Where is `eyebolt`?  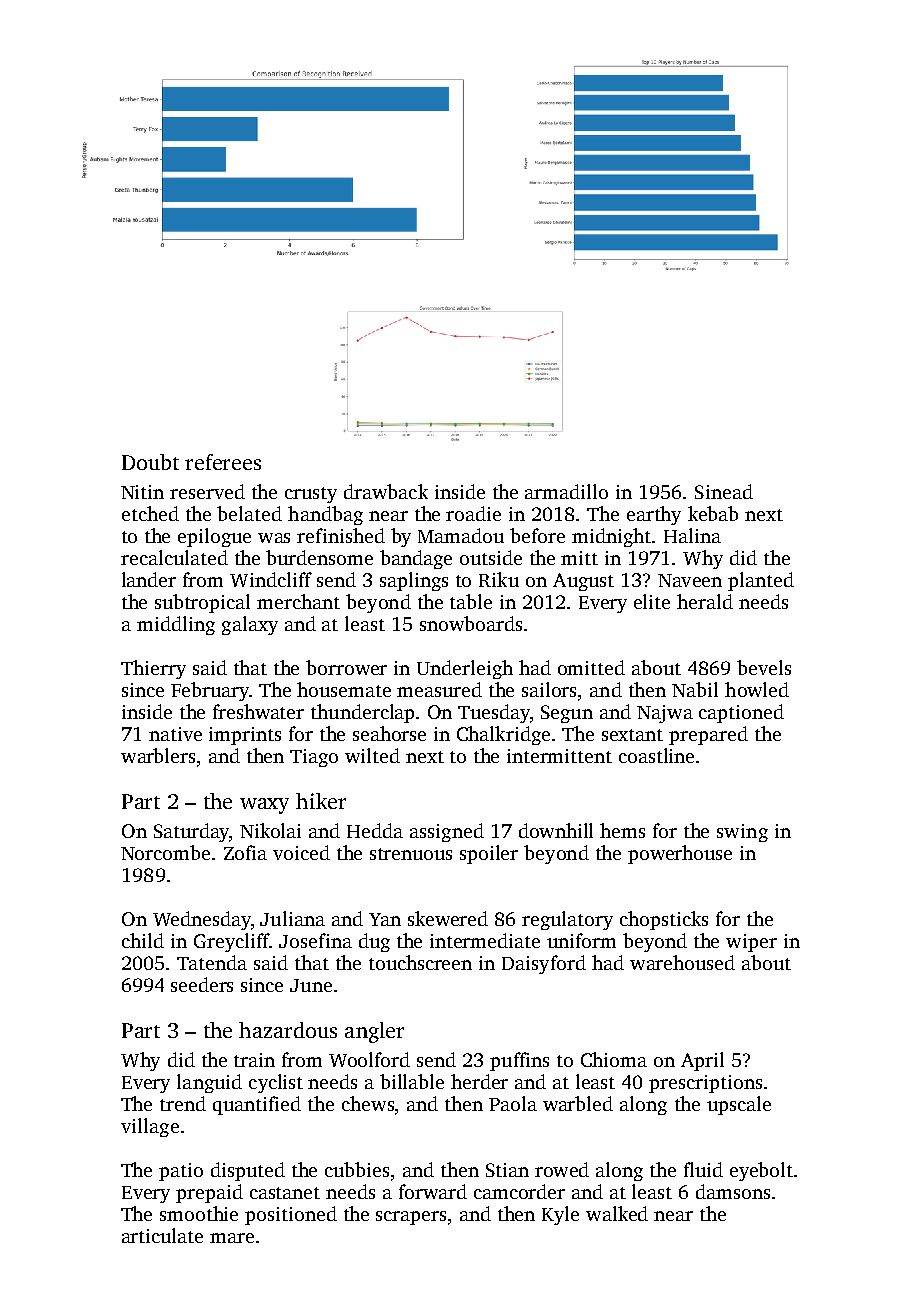 eyebolt is located at coordinates (761, 1171).
